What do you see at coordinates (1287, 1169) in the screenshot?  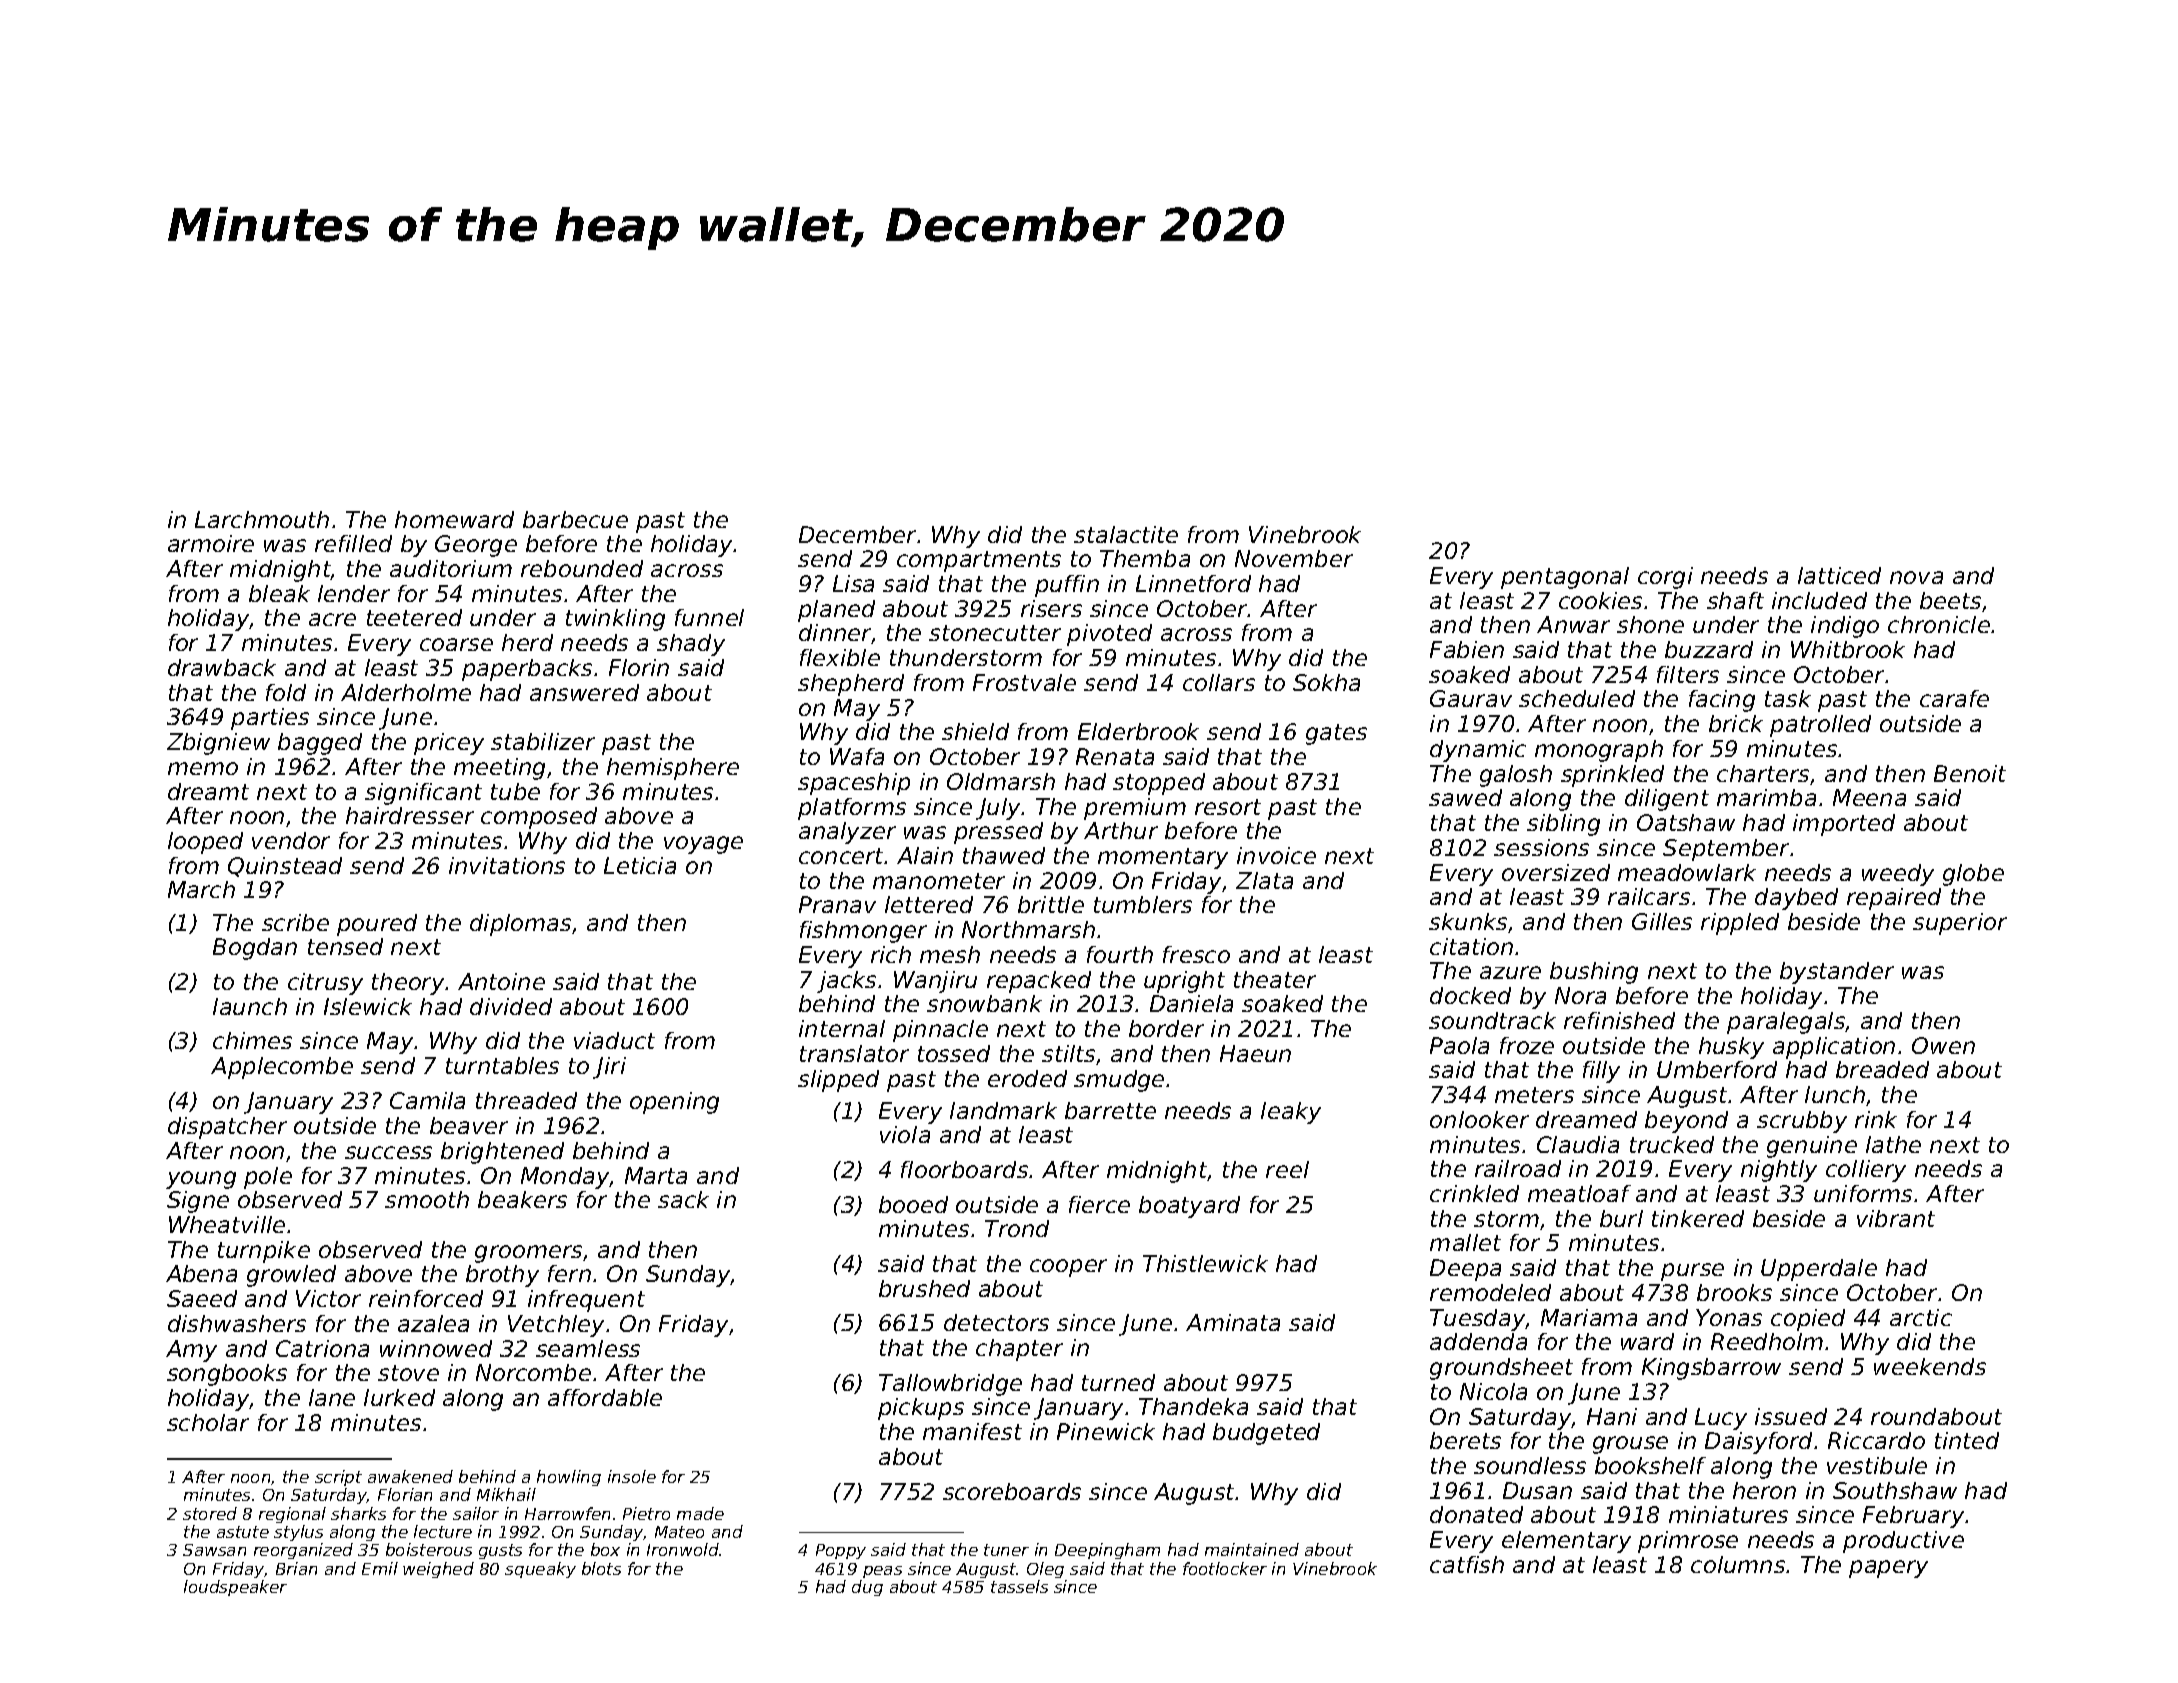 I see `reel` at bounding box center [1287, 1169].
